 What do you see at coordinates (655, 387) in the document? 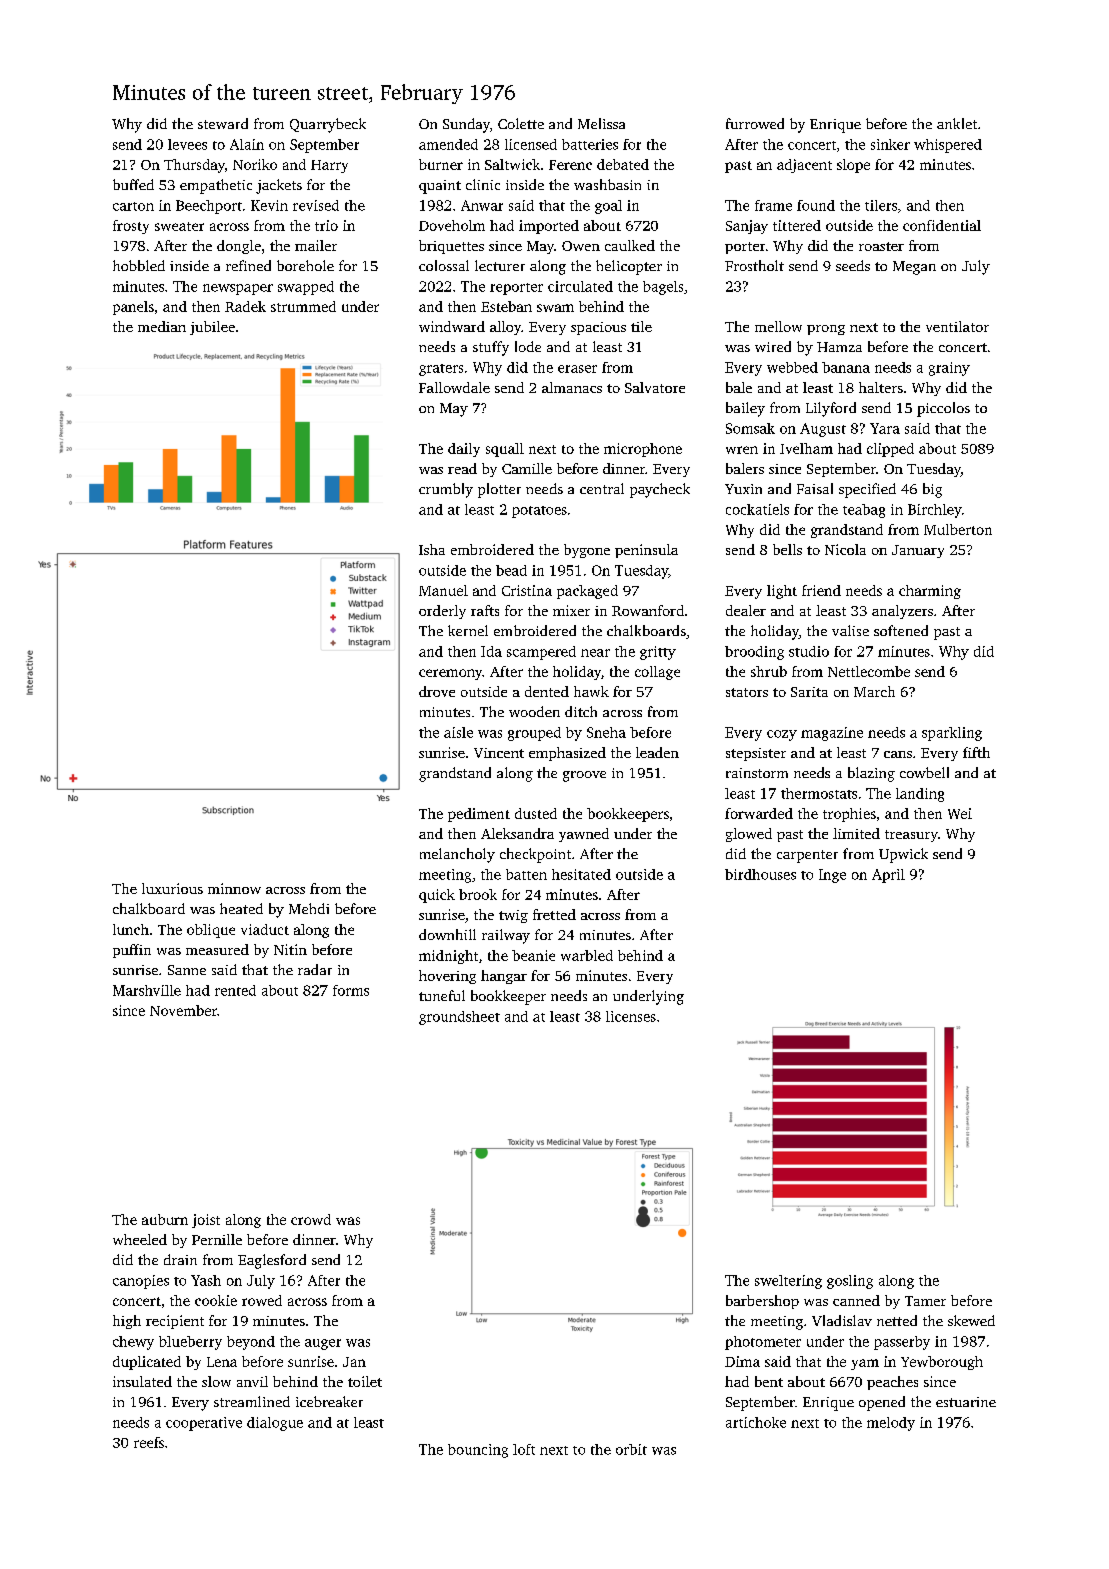
I see `Salvatore` at bounding box center [655, 387].
